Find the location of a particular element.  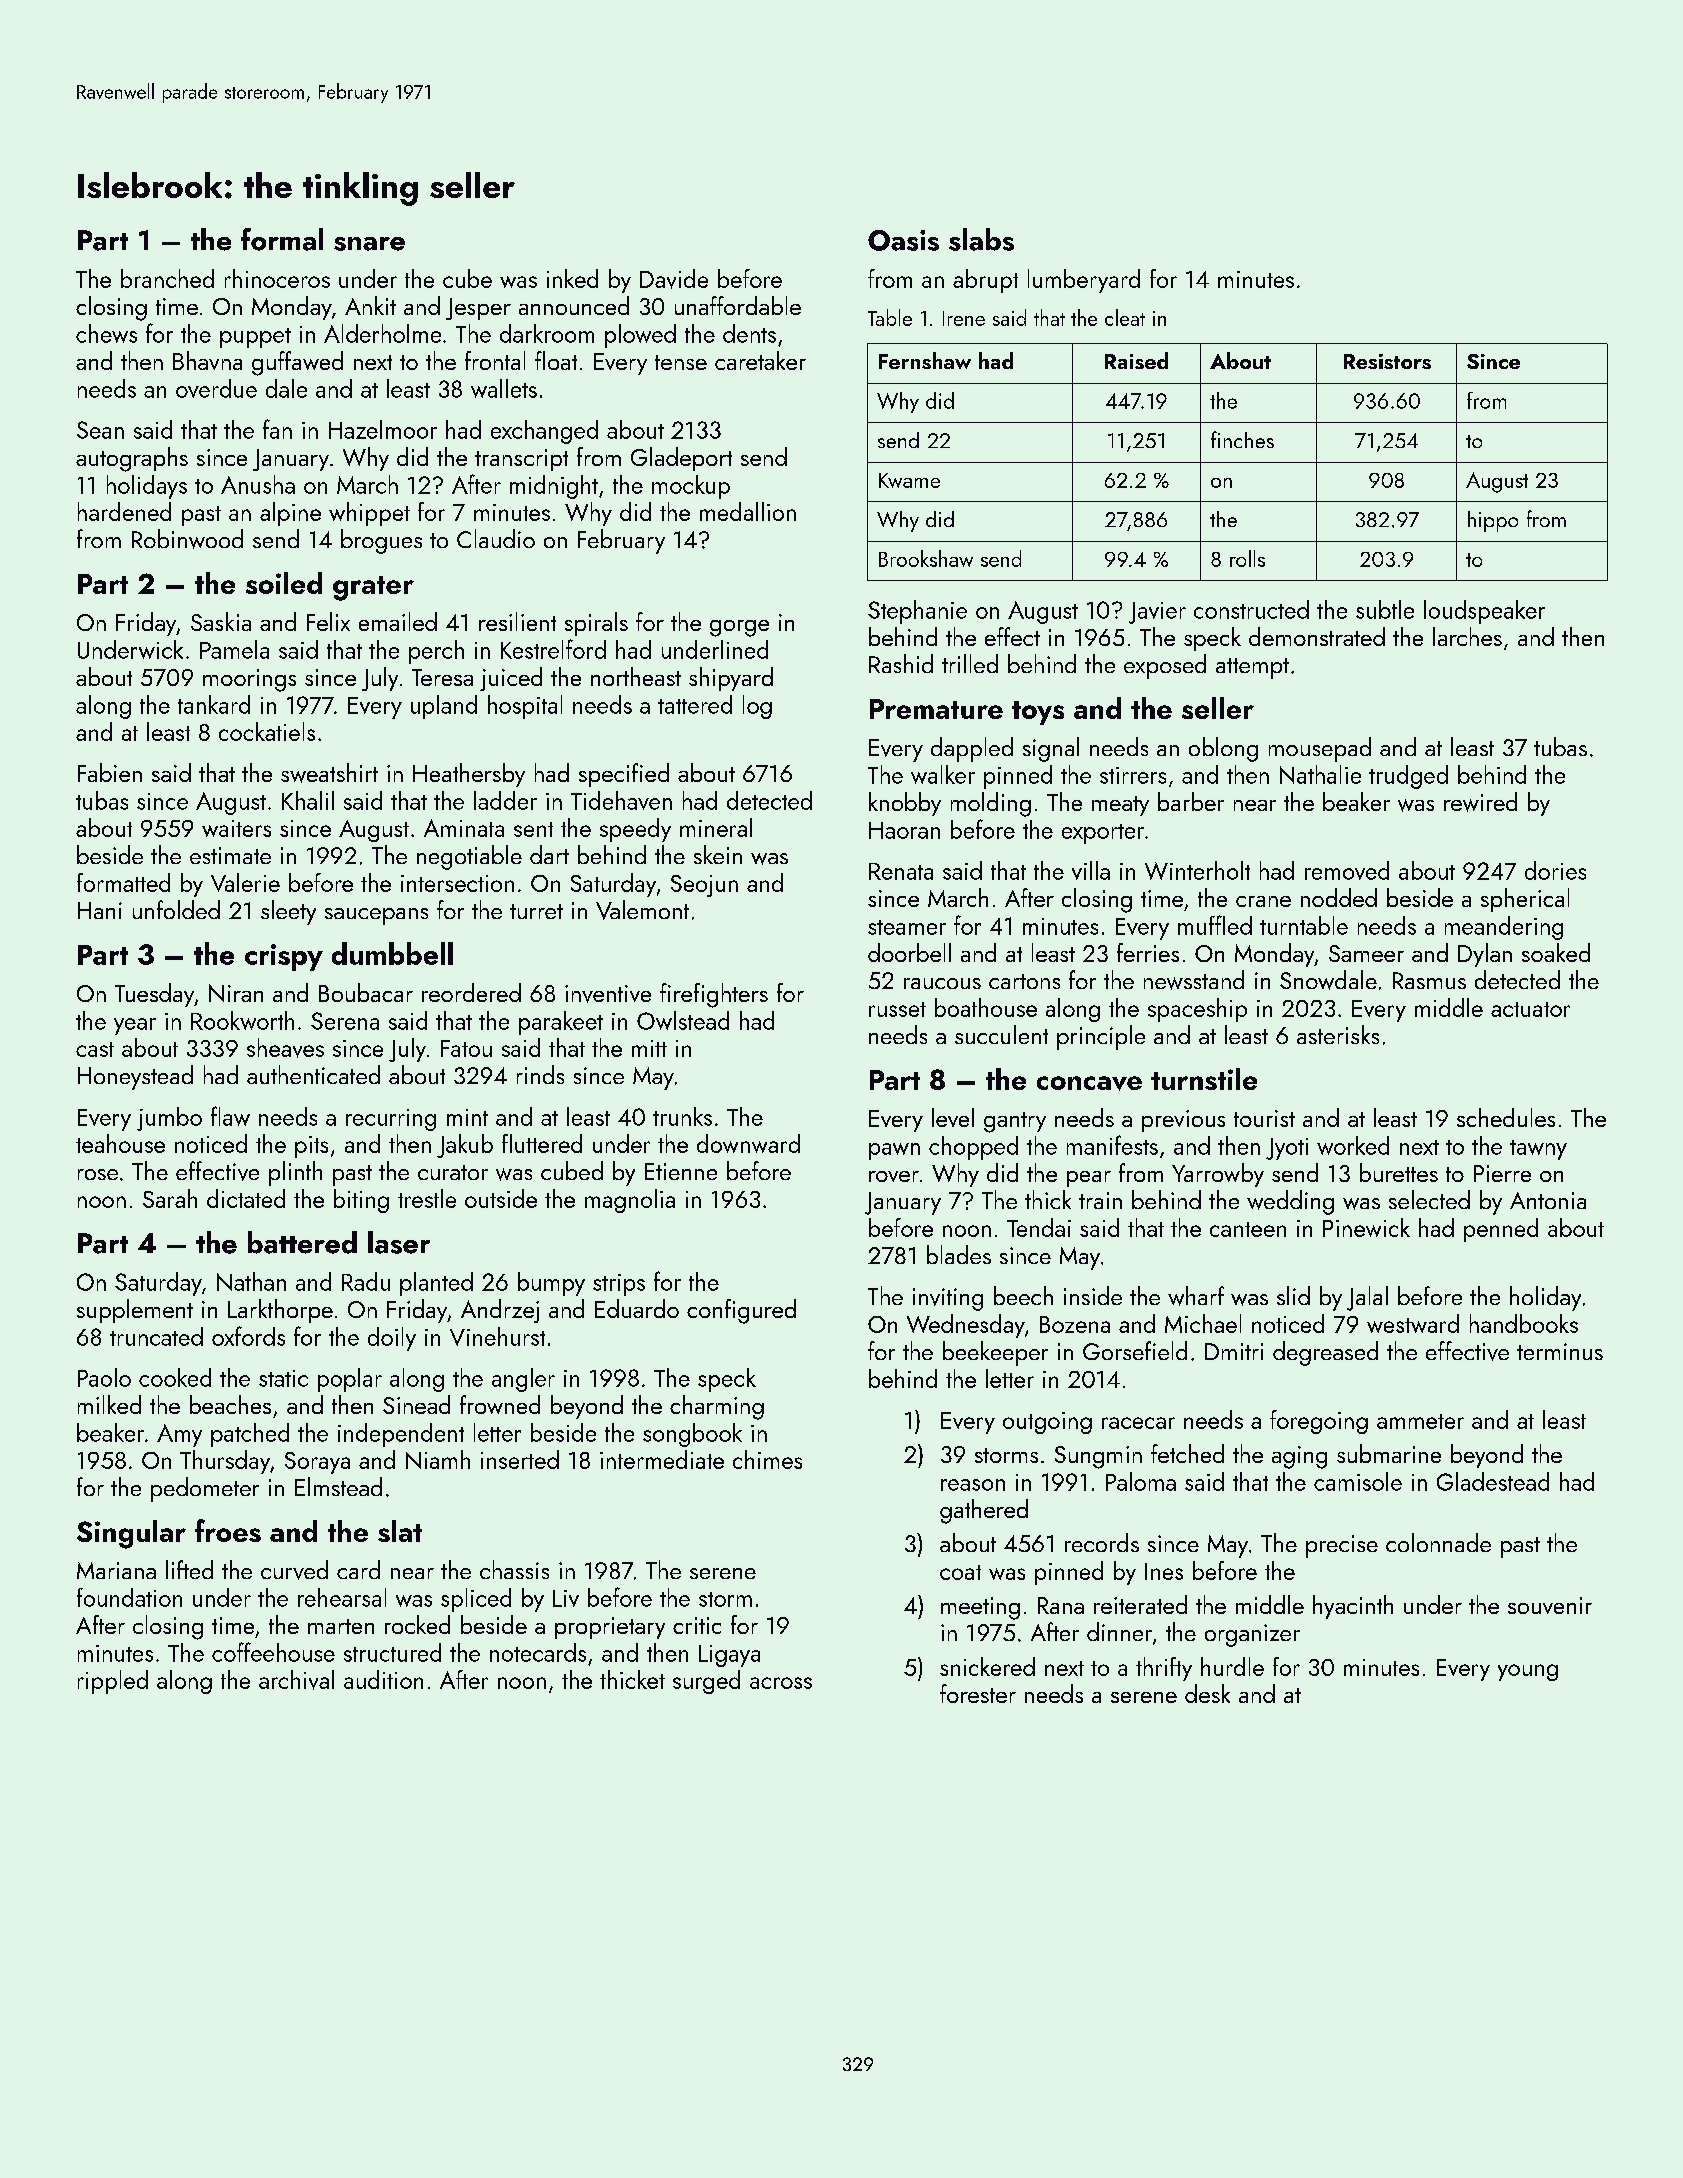

westward is located at coordinates (1413, 1323).
